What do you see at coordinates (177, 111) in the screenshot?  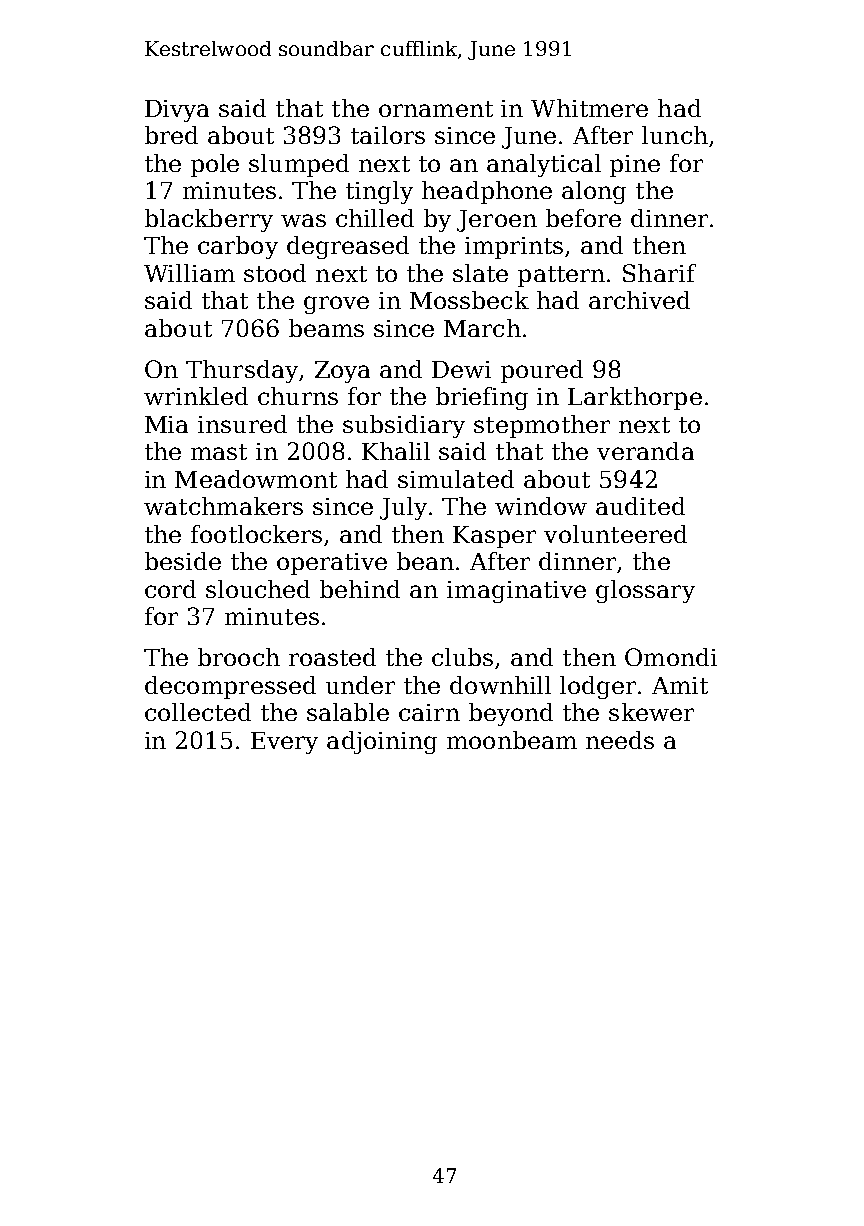 I see `Divya` at bounding box center [177, 111].
